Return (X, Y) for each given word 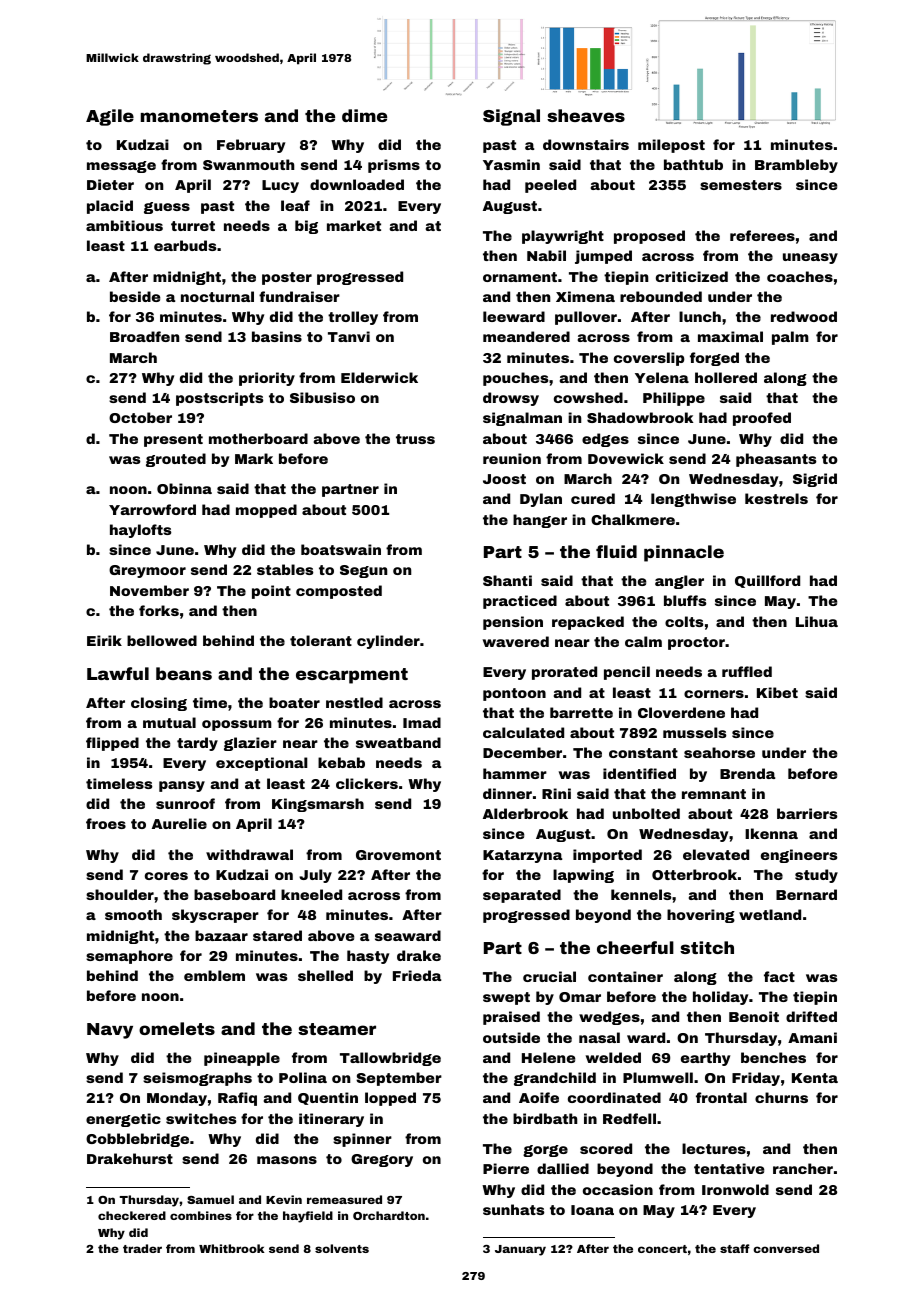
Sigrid (815, 480)
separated (522, 896)
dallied (563, 1168)
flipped (112, 744)
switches (201, 1118)
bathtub (693, 164)
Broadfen (144, 336)
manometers (199, 116)
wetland (770, 914)
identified (639, 773)
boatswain (341, 549)
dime (364, 115)
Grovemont (398, 855)
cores (166, 876)
